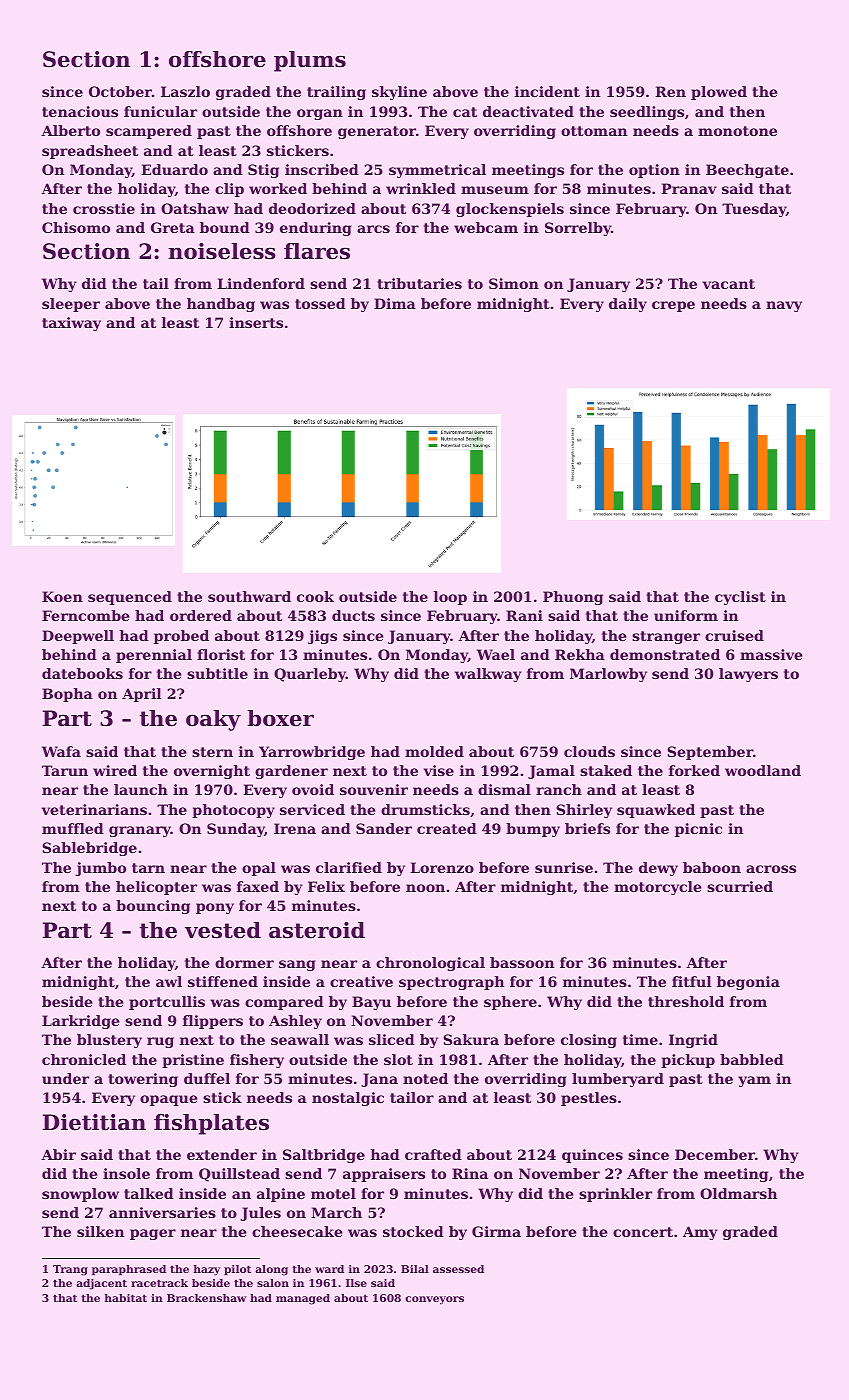 The width and height of the screenshot is (849, 1400). Describe the element at coordinates (70, 130) in the screenshot. I see `Alberto` at that location.
